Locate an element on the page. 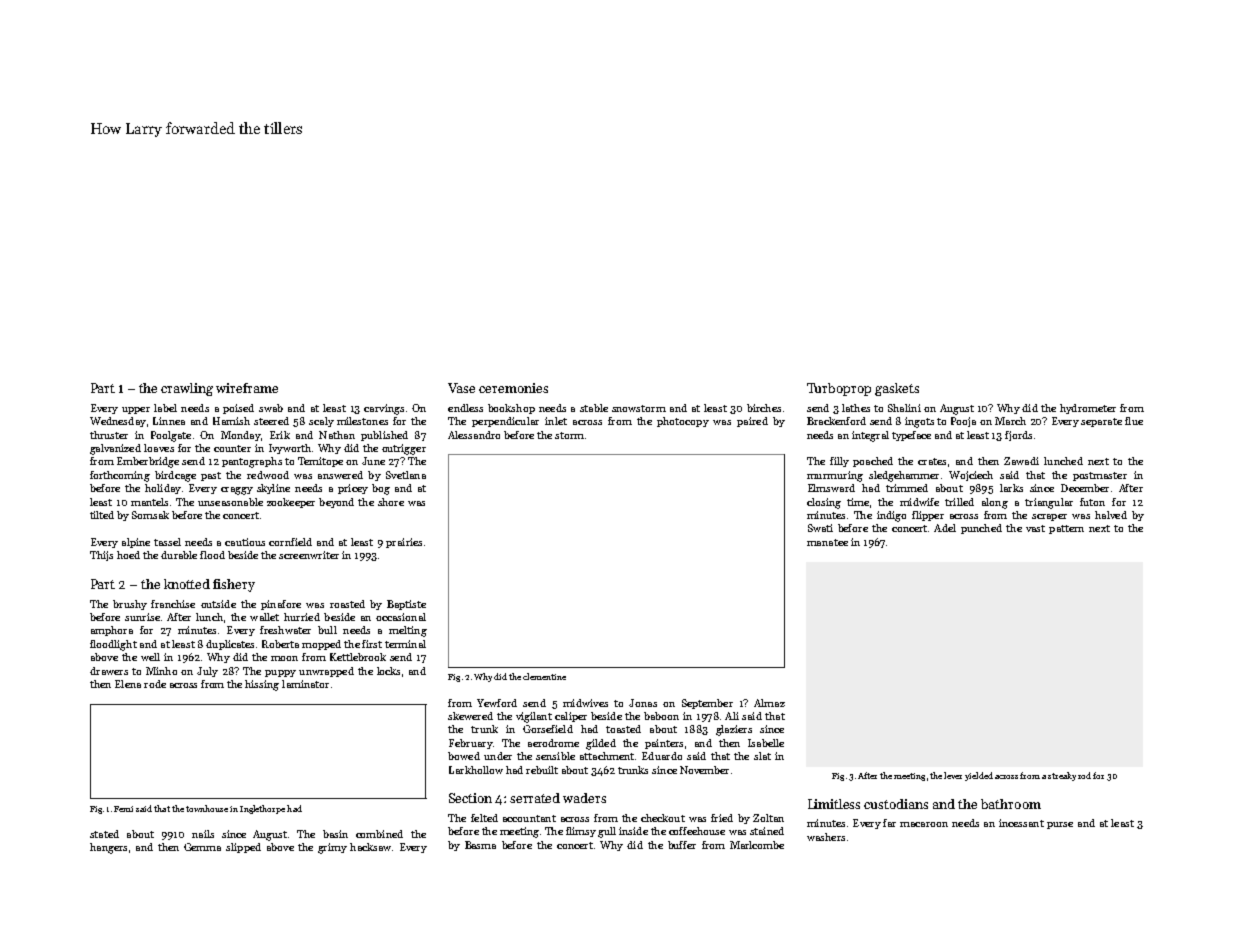 Image resolution: width=1233 pixels, height=952 pixels. Marlcombe is located at coordinates (757, 845).
